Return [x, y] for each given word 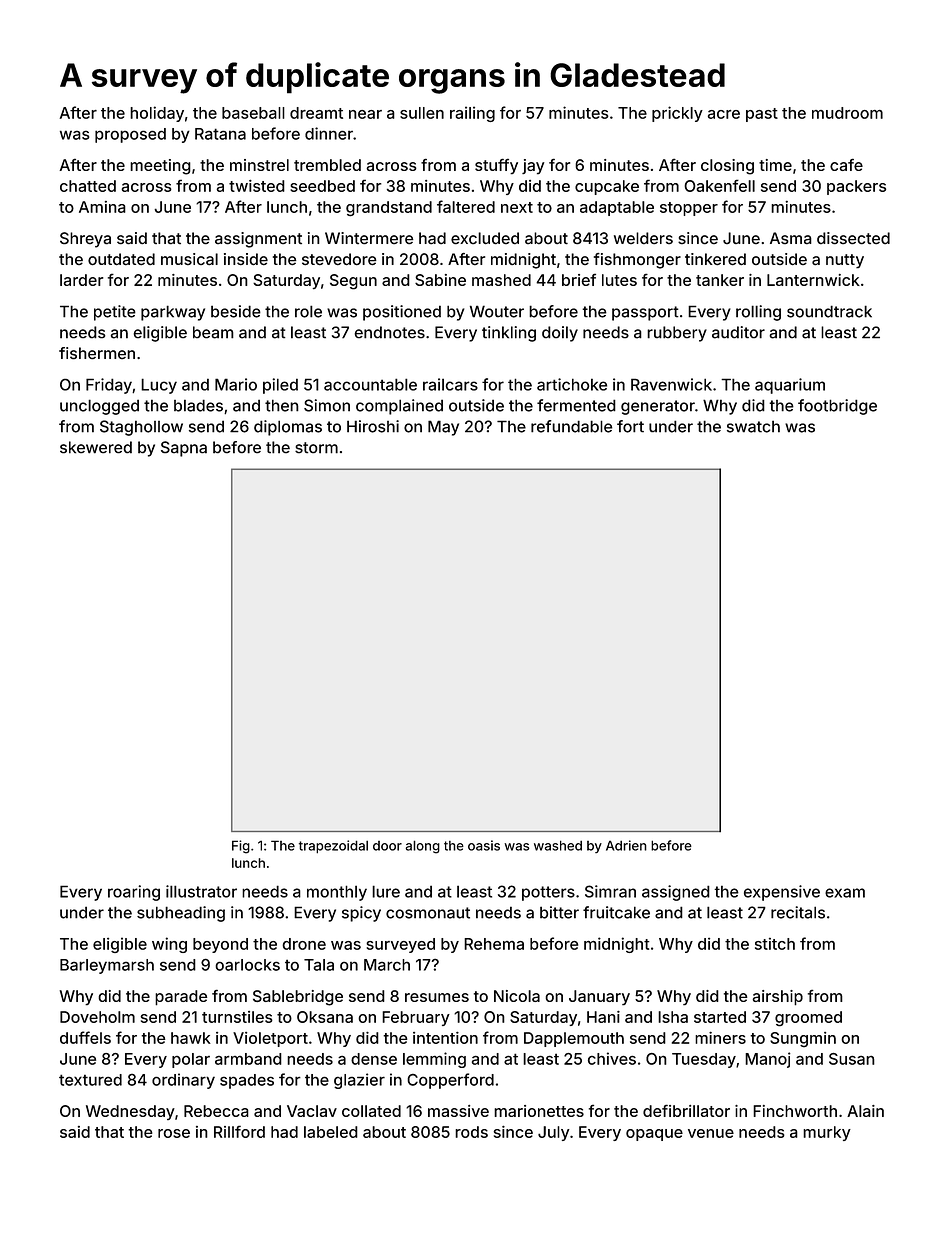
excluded [485, 238]
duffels [85, 1037]
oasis [484, 845]
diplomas [288, 428]
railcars [450, 384]
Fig [241, 847]
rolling [758, 313]
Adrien [626, 845]
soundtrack [829, 311]
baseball [253, 113]
